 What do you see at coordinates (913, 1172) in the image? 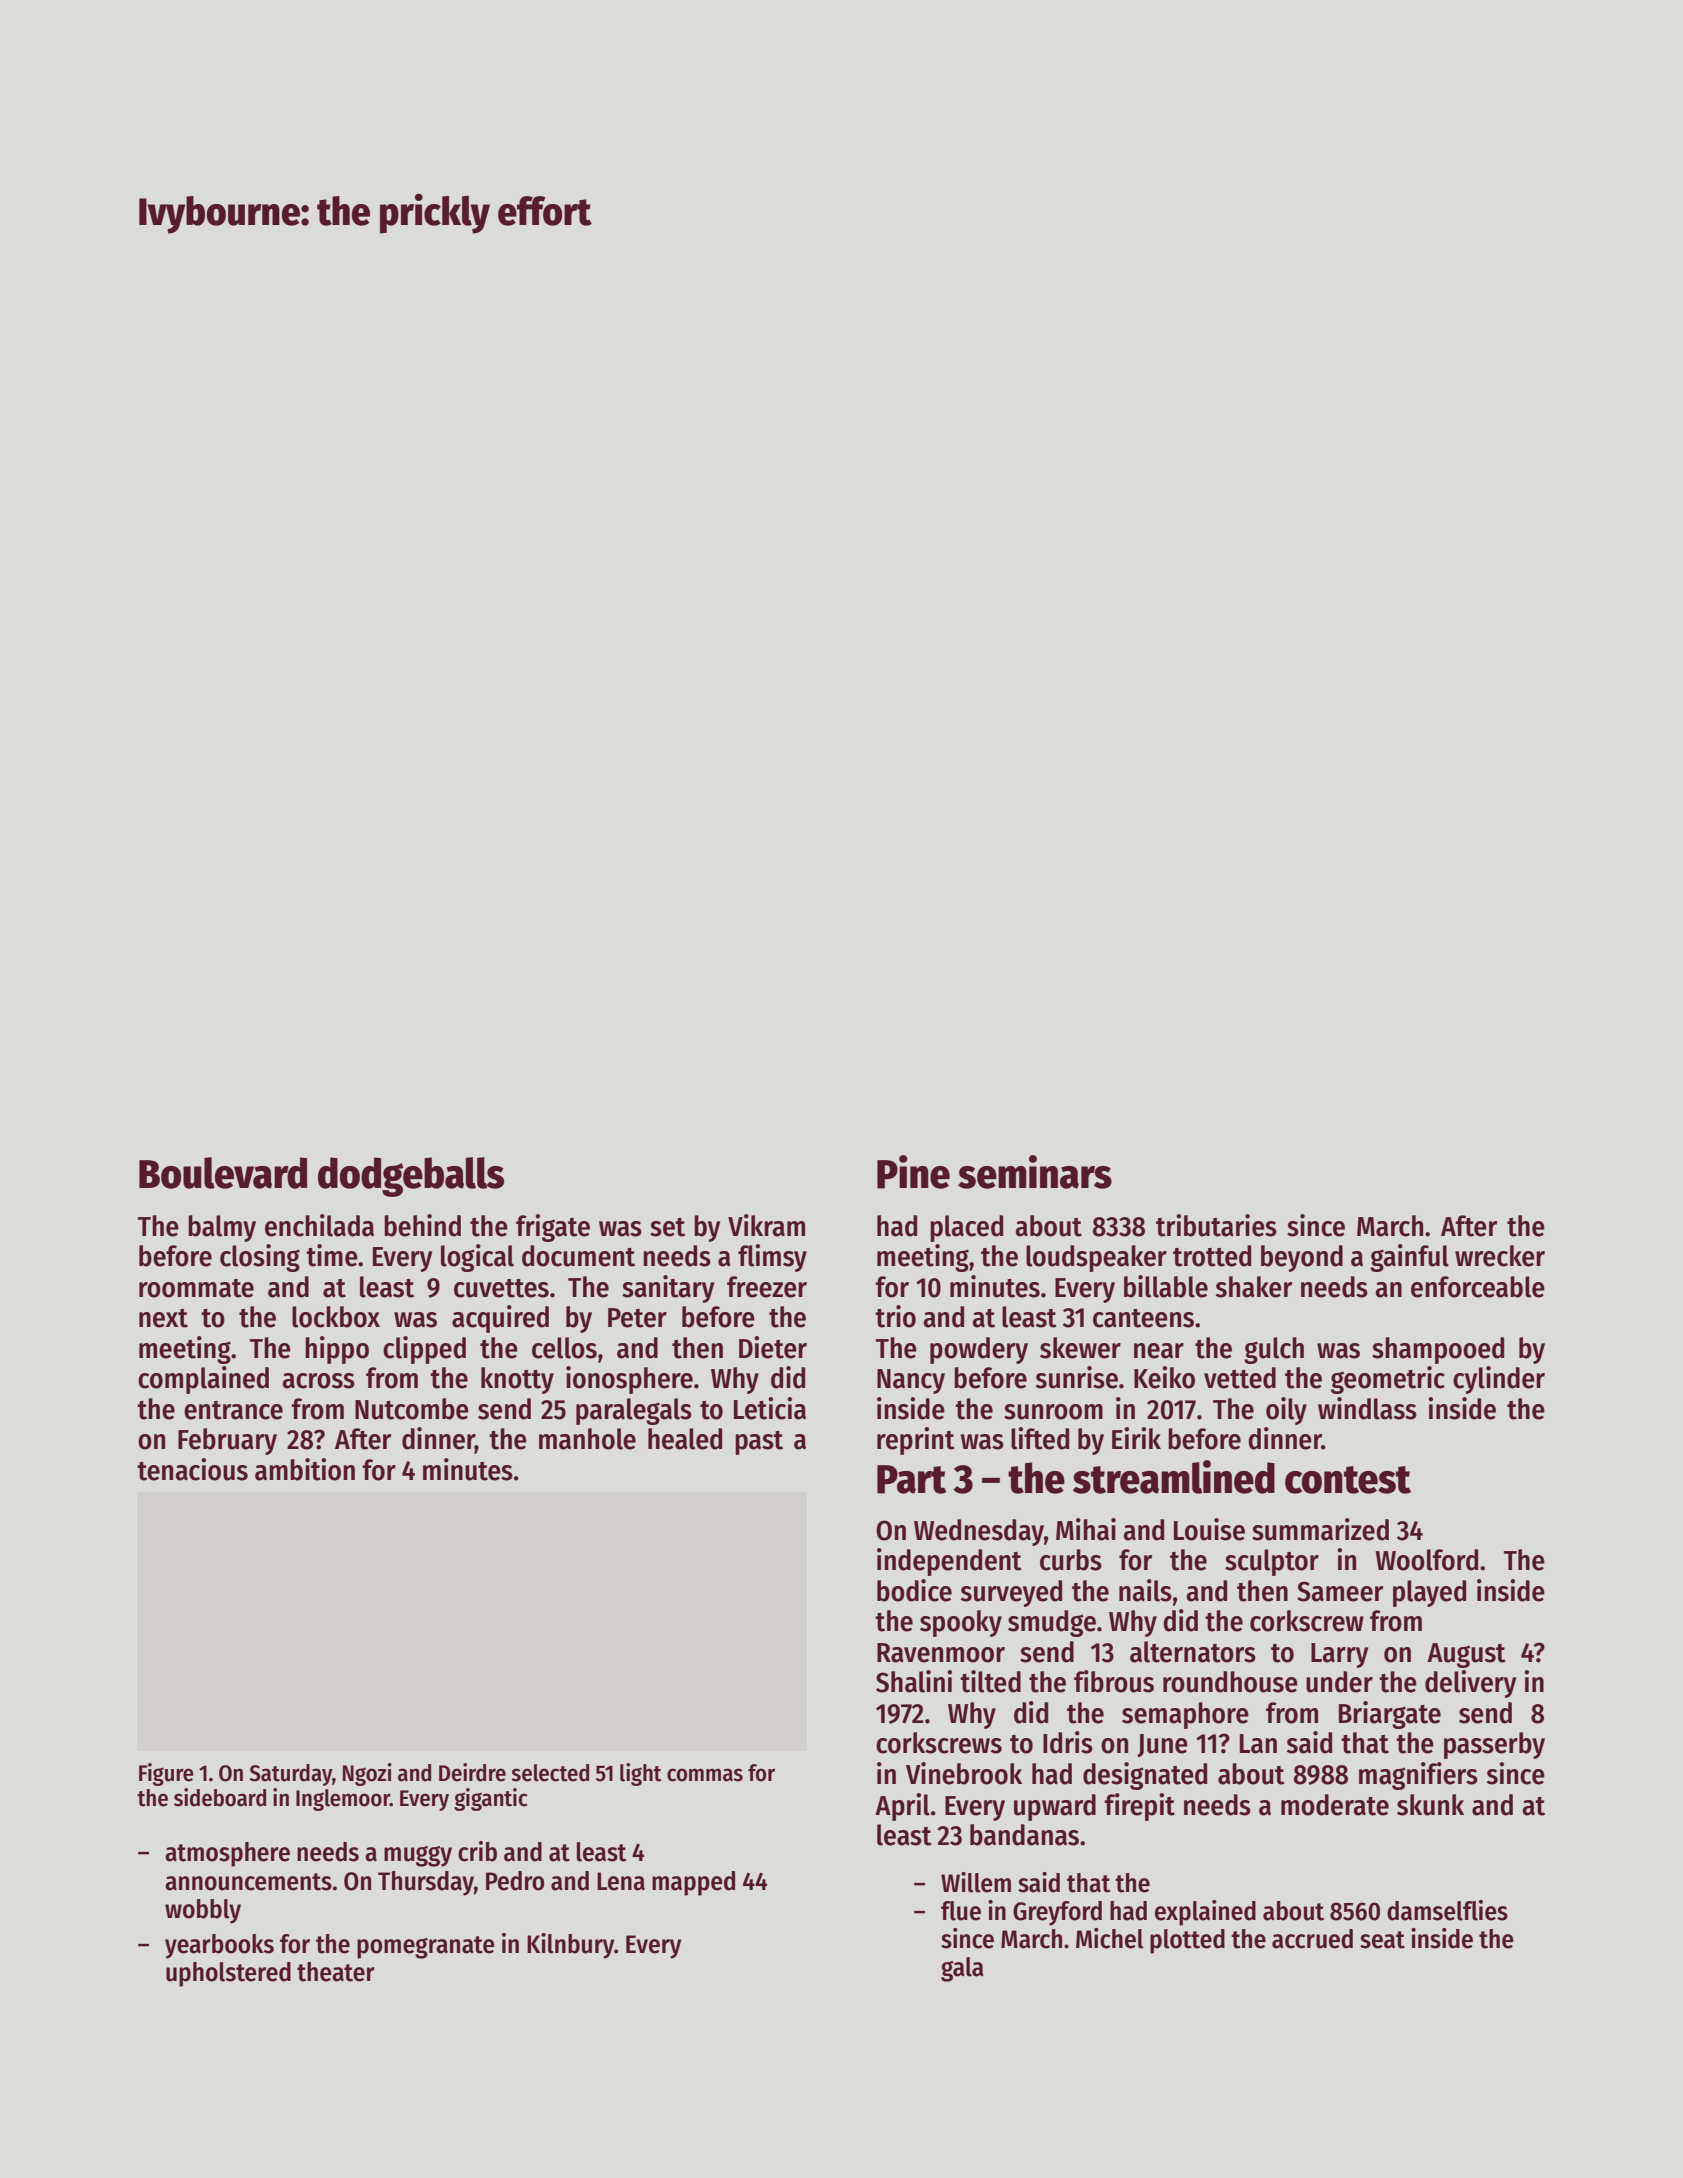
I see `Pine` at bounding box center [913, 1172].
